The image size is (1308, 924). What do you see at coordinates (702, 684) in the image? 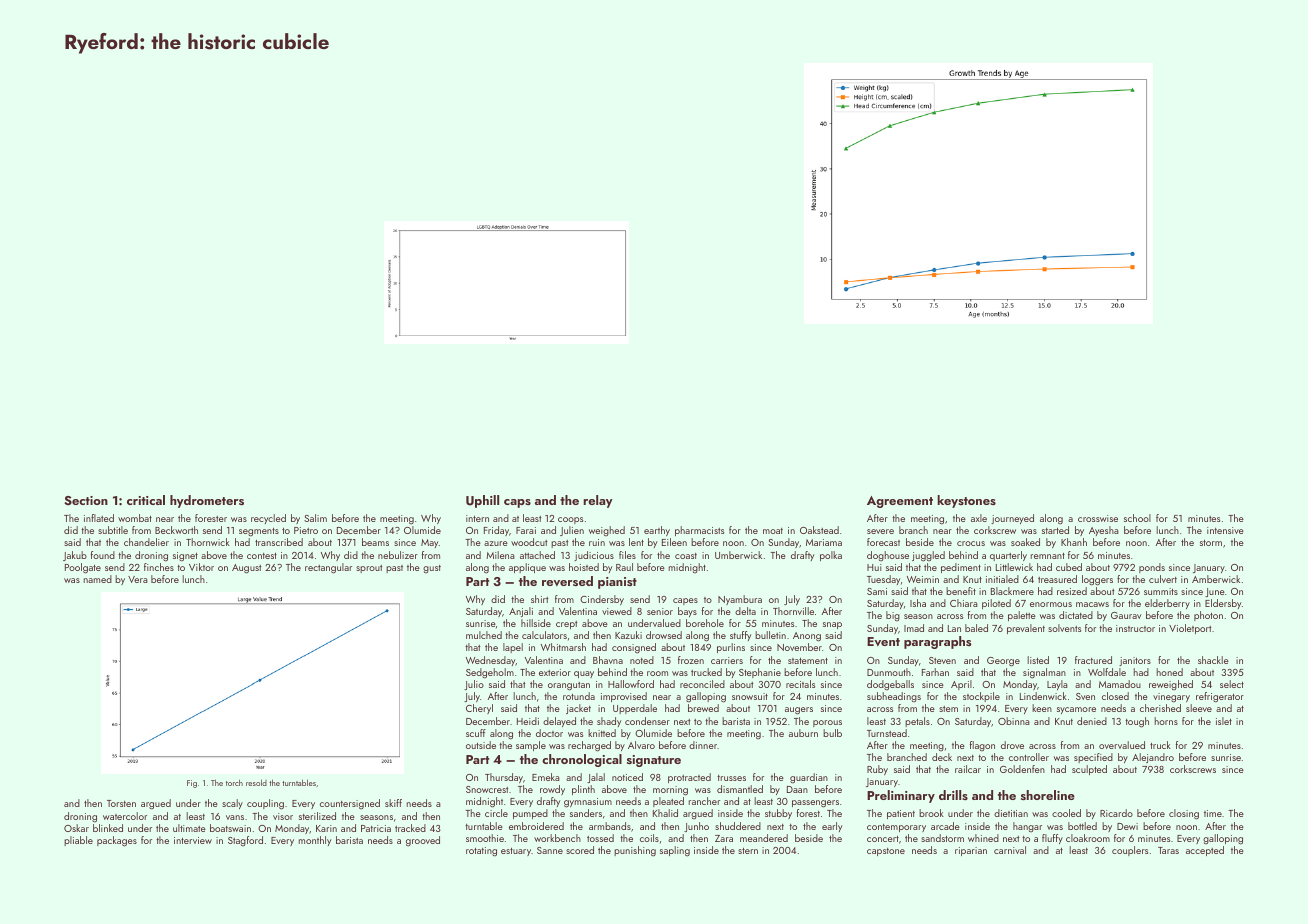
I see `reconciled` at bounding box center [702, 684].
